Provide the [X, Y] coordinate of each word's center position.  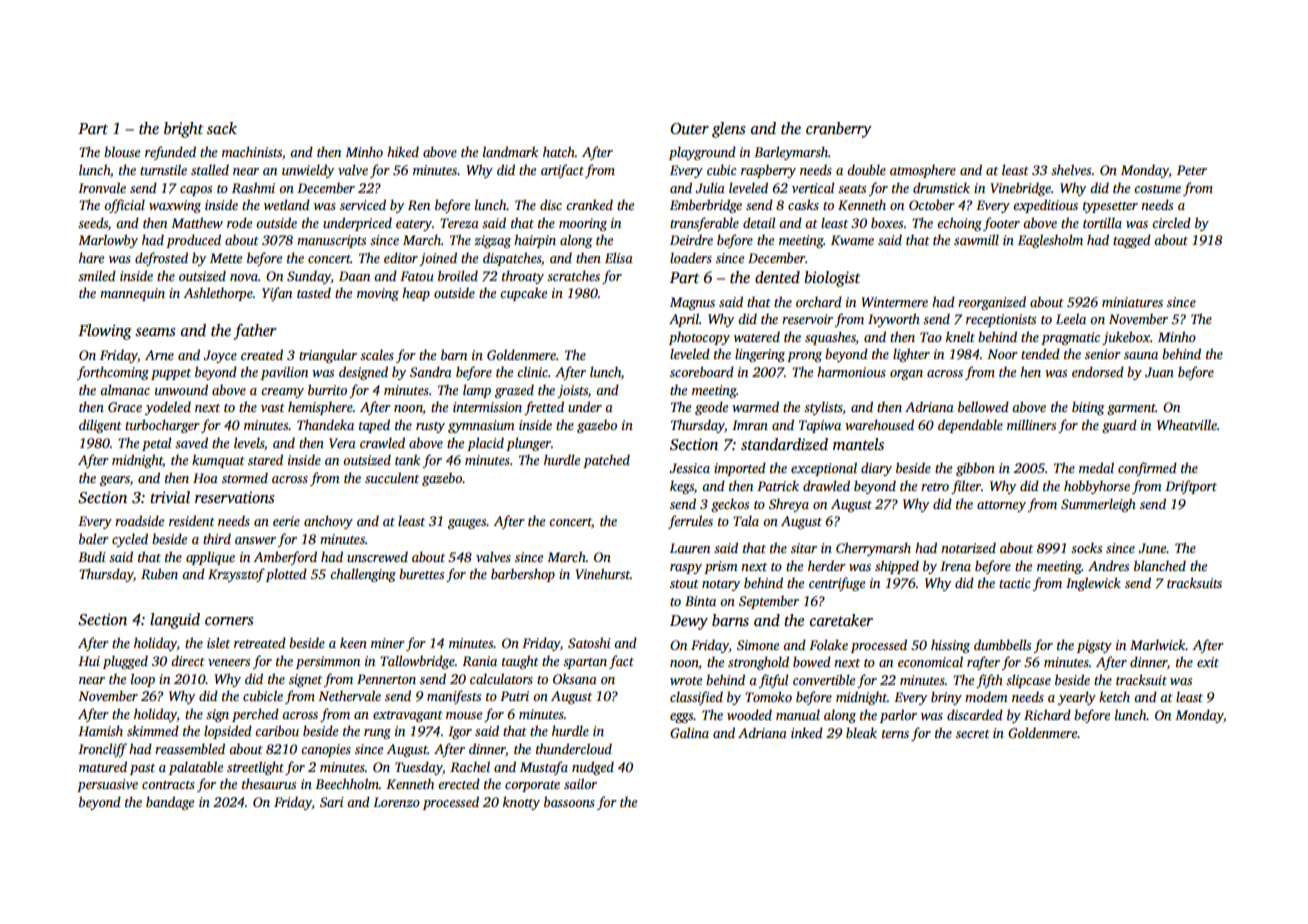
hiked [403, 151]
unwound [181, 389]
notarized [968, 547]
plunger [528, 444]
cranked [589, 204]
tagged [1132, 241]
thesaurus [269, 783]
